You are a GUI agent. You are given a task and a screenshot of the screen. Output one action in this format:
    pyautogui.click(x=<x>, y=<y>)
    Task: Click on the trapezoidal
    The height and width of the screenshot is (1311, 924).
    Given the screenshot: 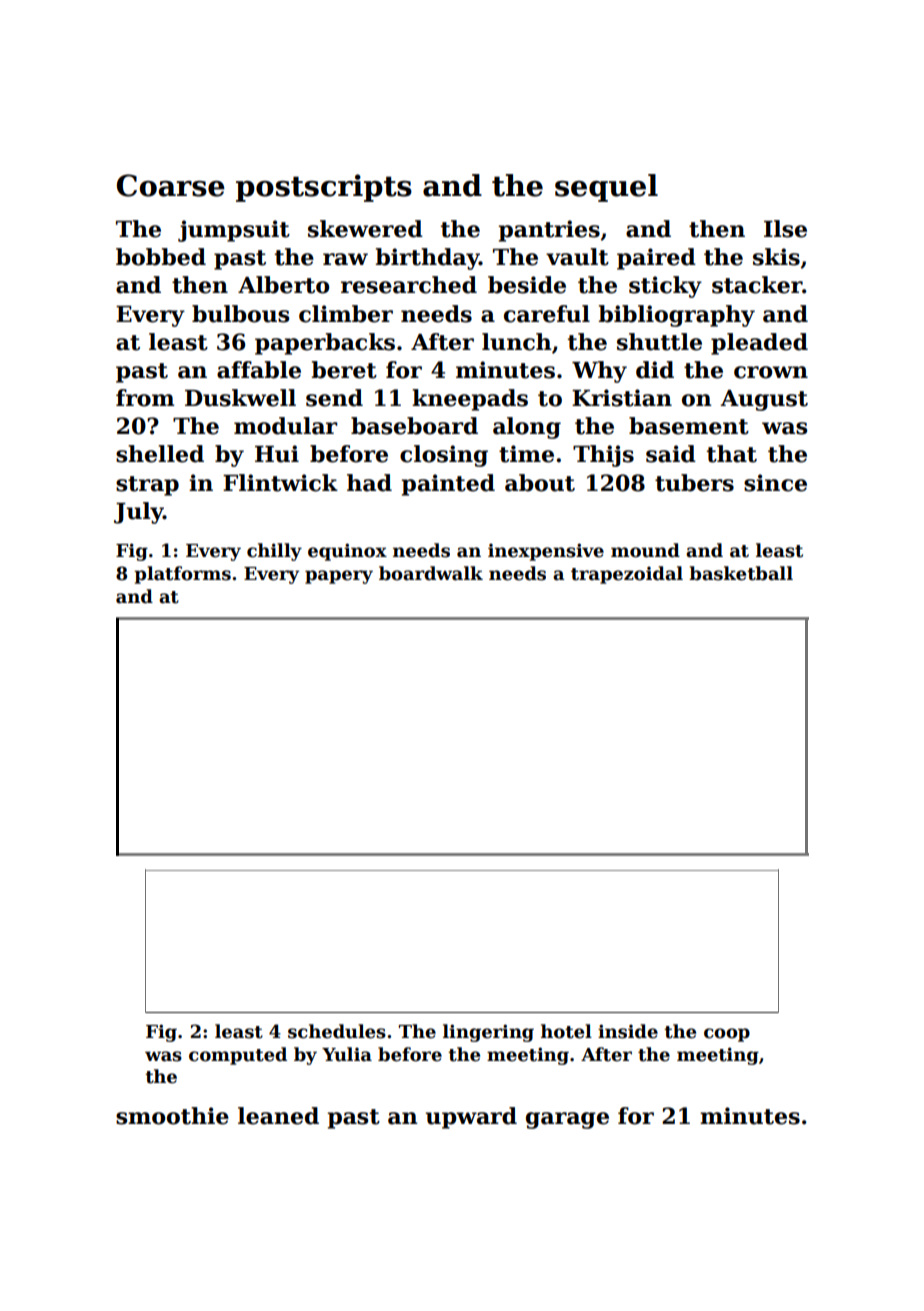 What is the action you would take?
    pyautogui.click(x=627, y=575)
